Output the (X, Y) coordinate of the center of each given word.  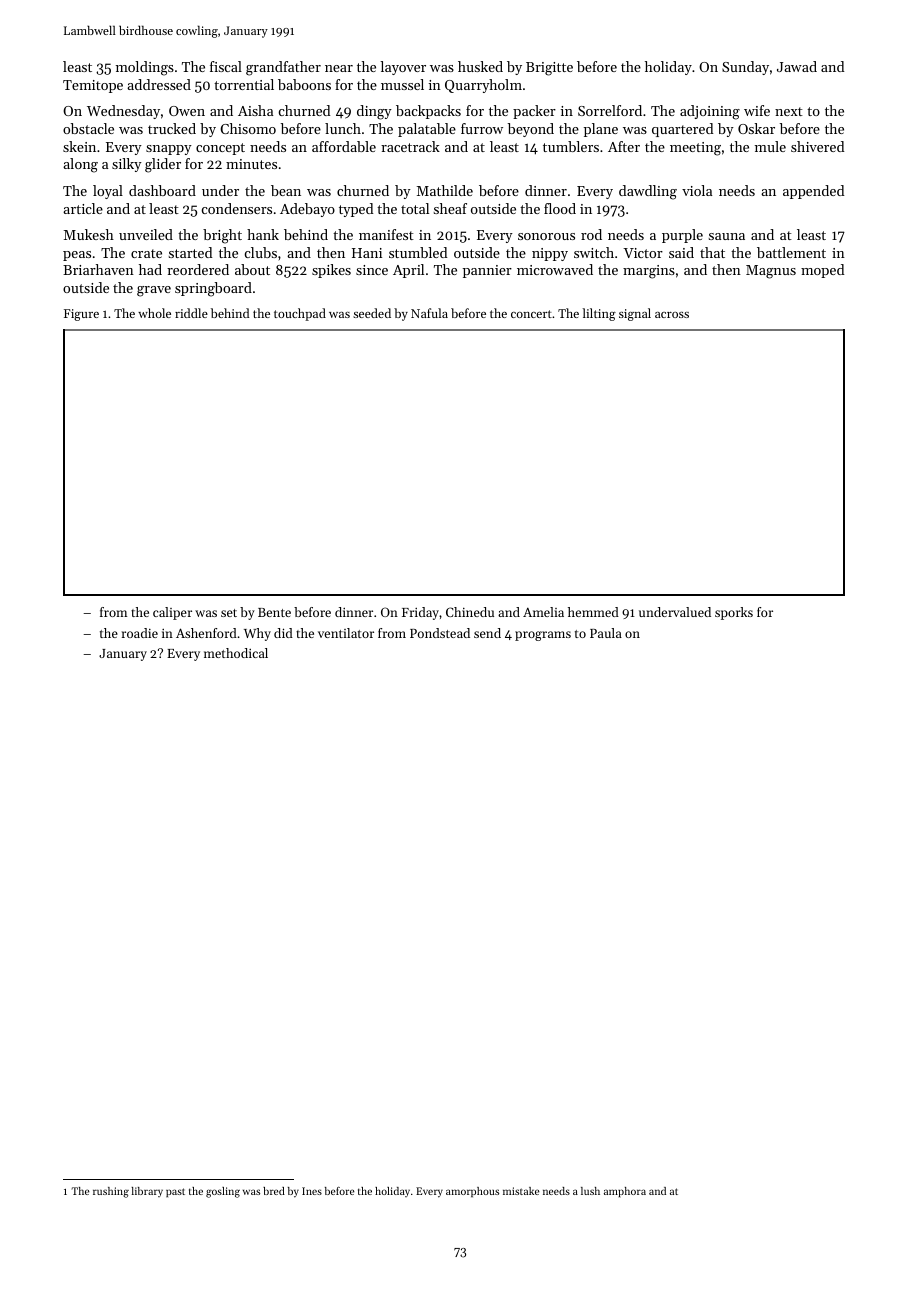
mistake (521, 1191)
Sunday (745, 68)
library (147, 1192)
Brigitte (549, 69)
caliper (172, 613)
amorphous (472, 1192)
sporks (734, 613)
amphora (625, 1192)
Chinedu (470, 612)
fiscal (226, 66)
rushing (111, 1192)
